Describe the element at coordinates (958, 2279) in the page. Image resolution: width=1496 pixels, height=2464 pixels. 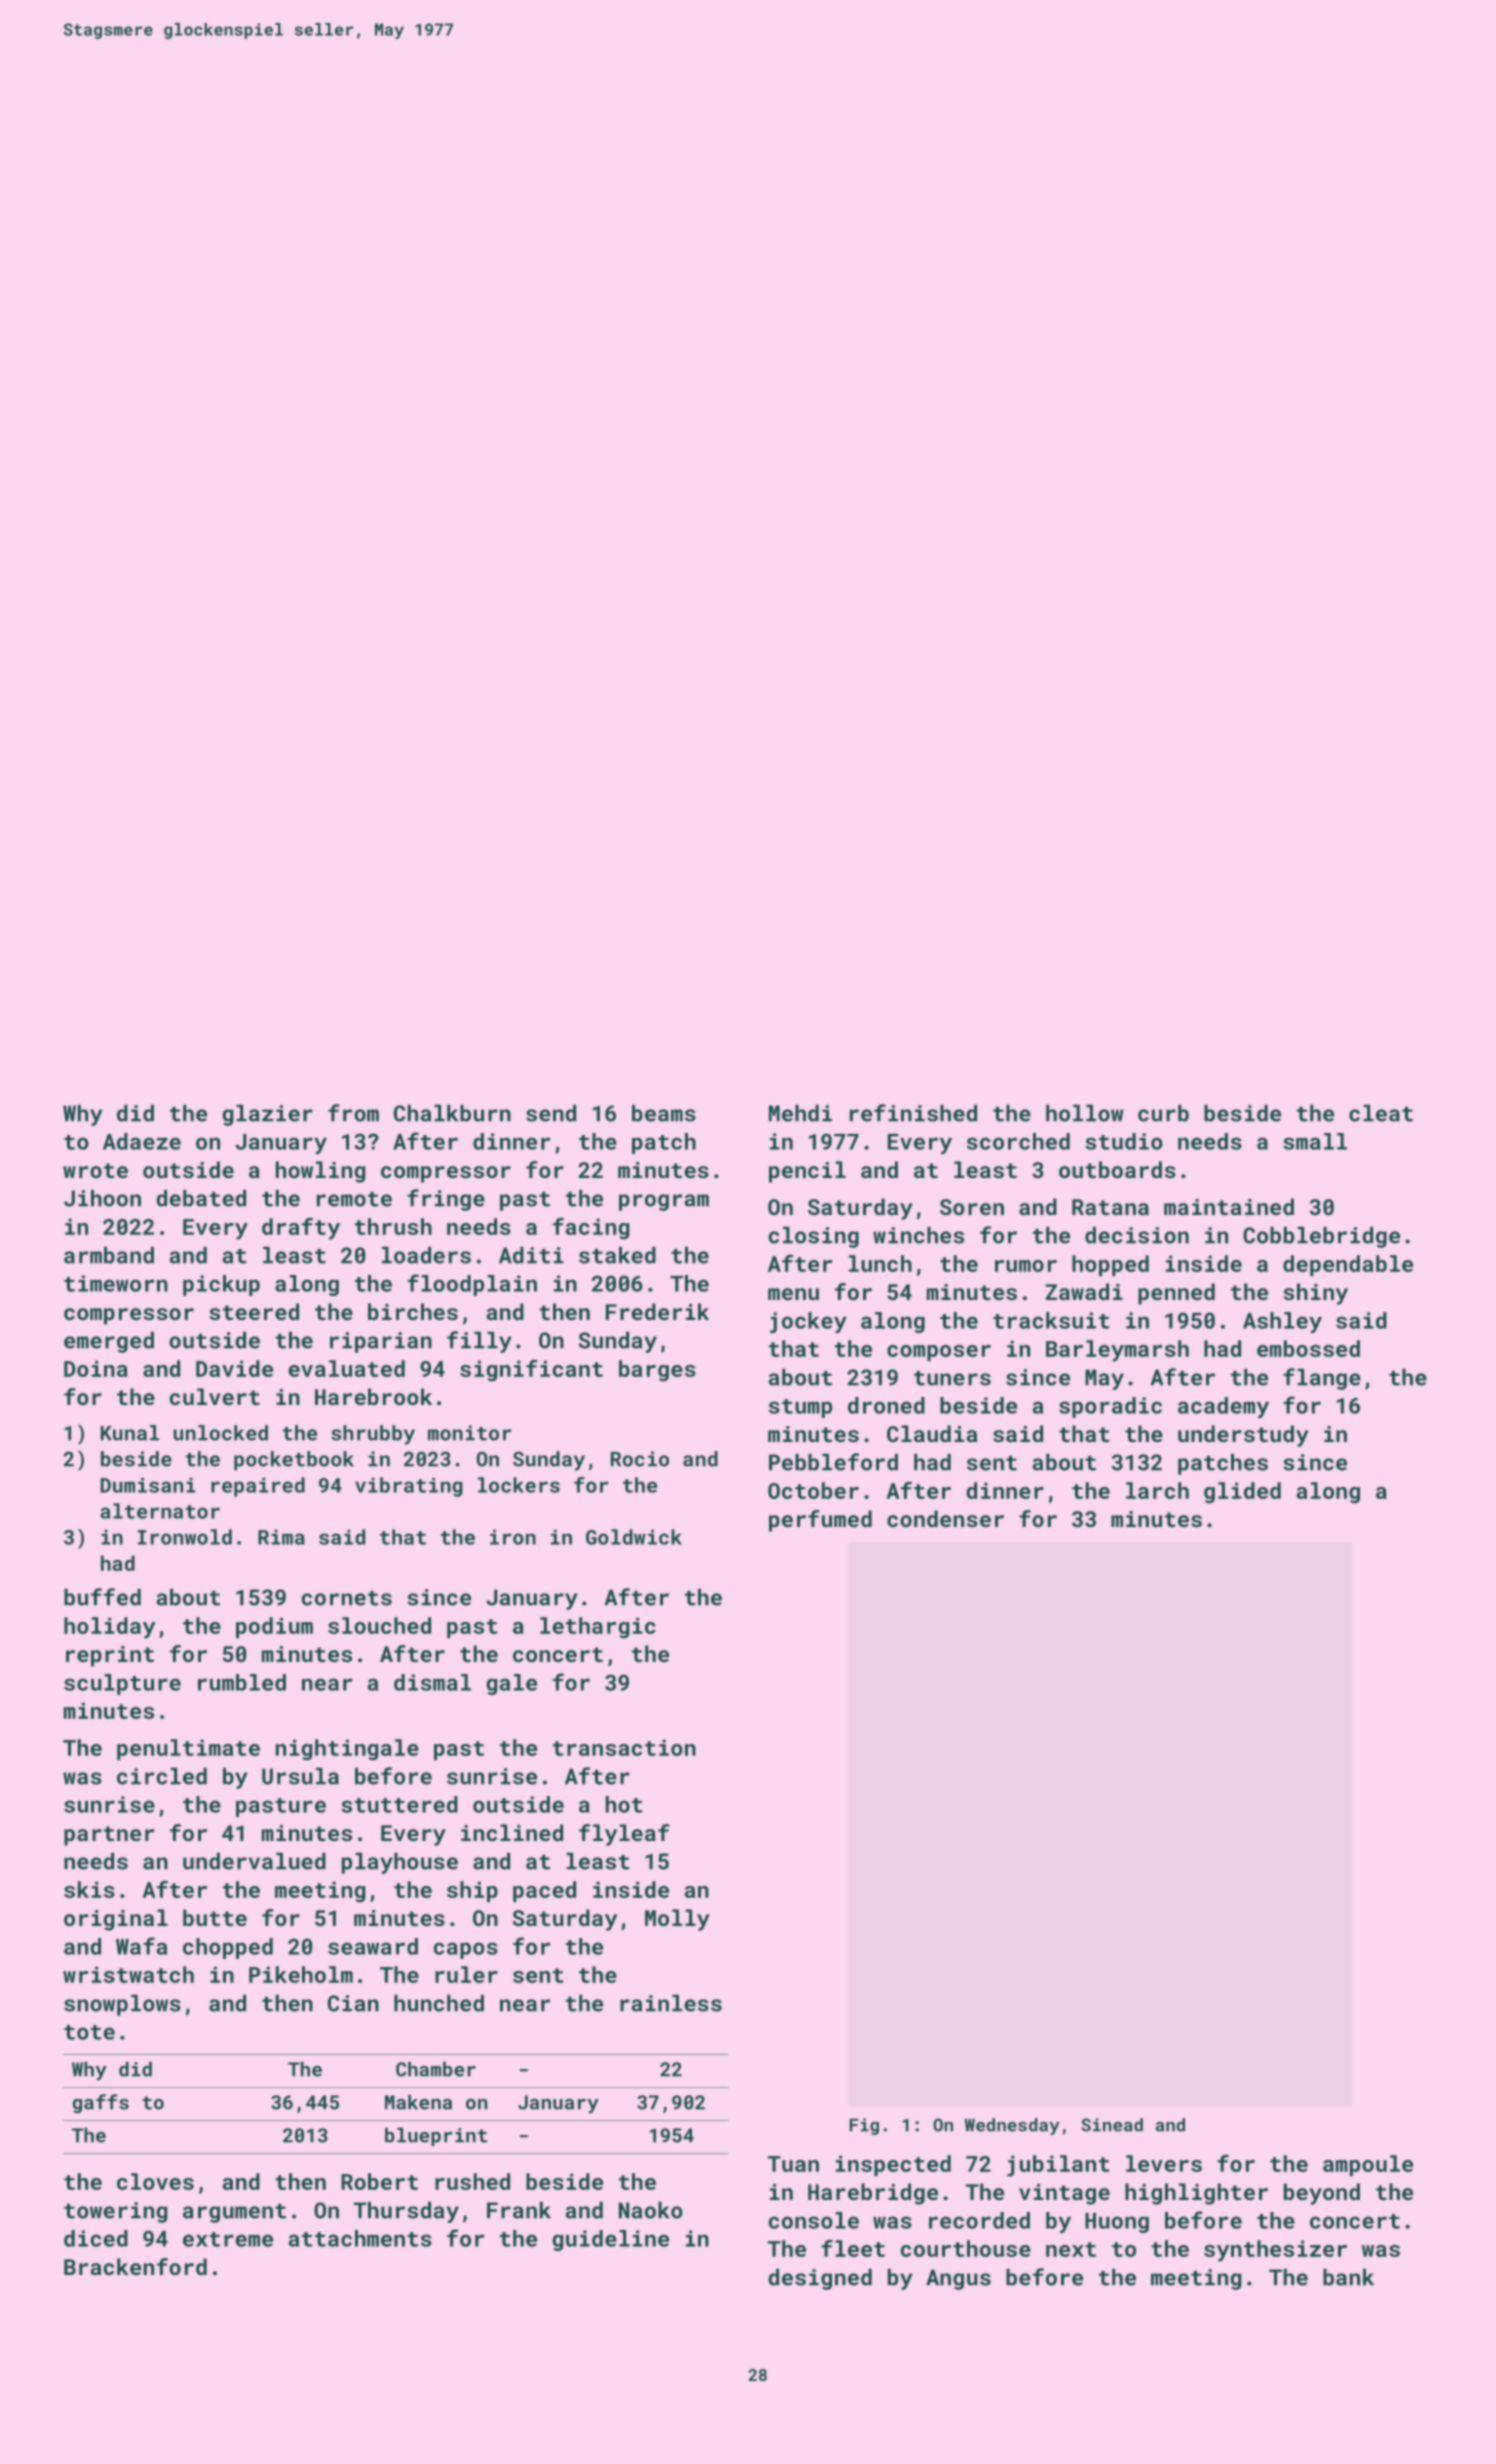
I see `Angus` at that location.
